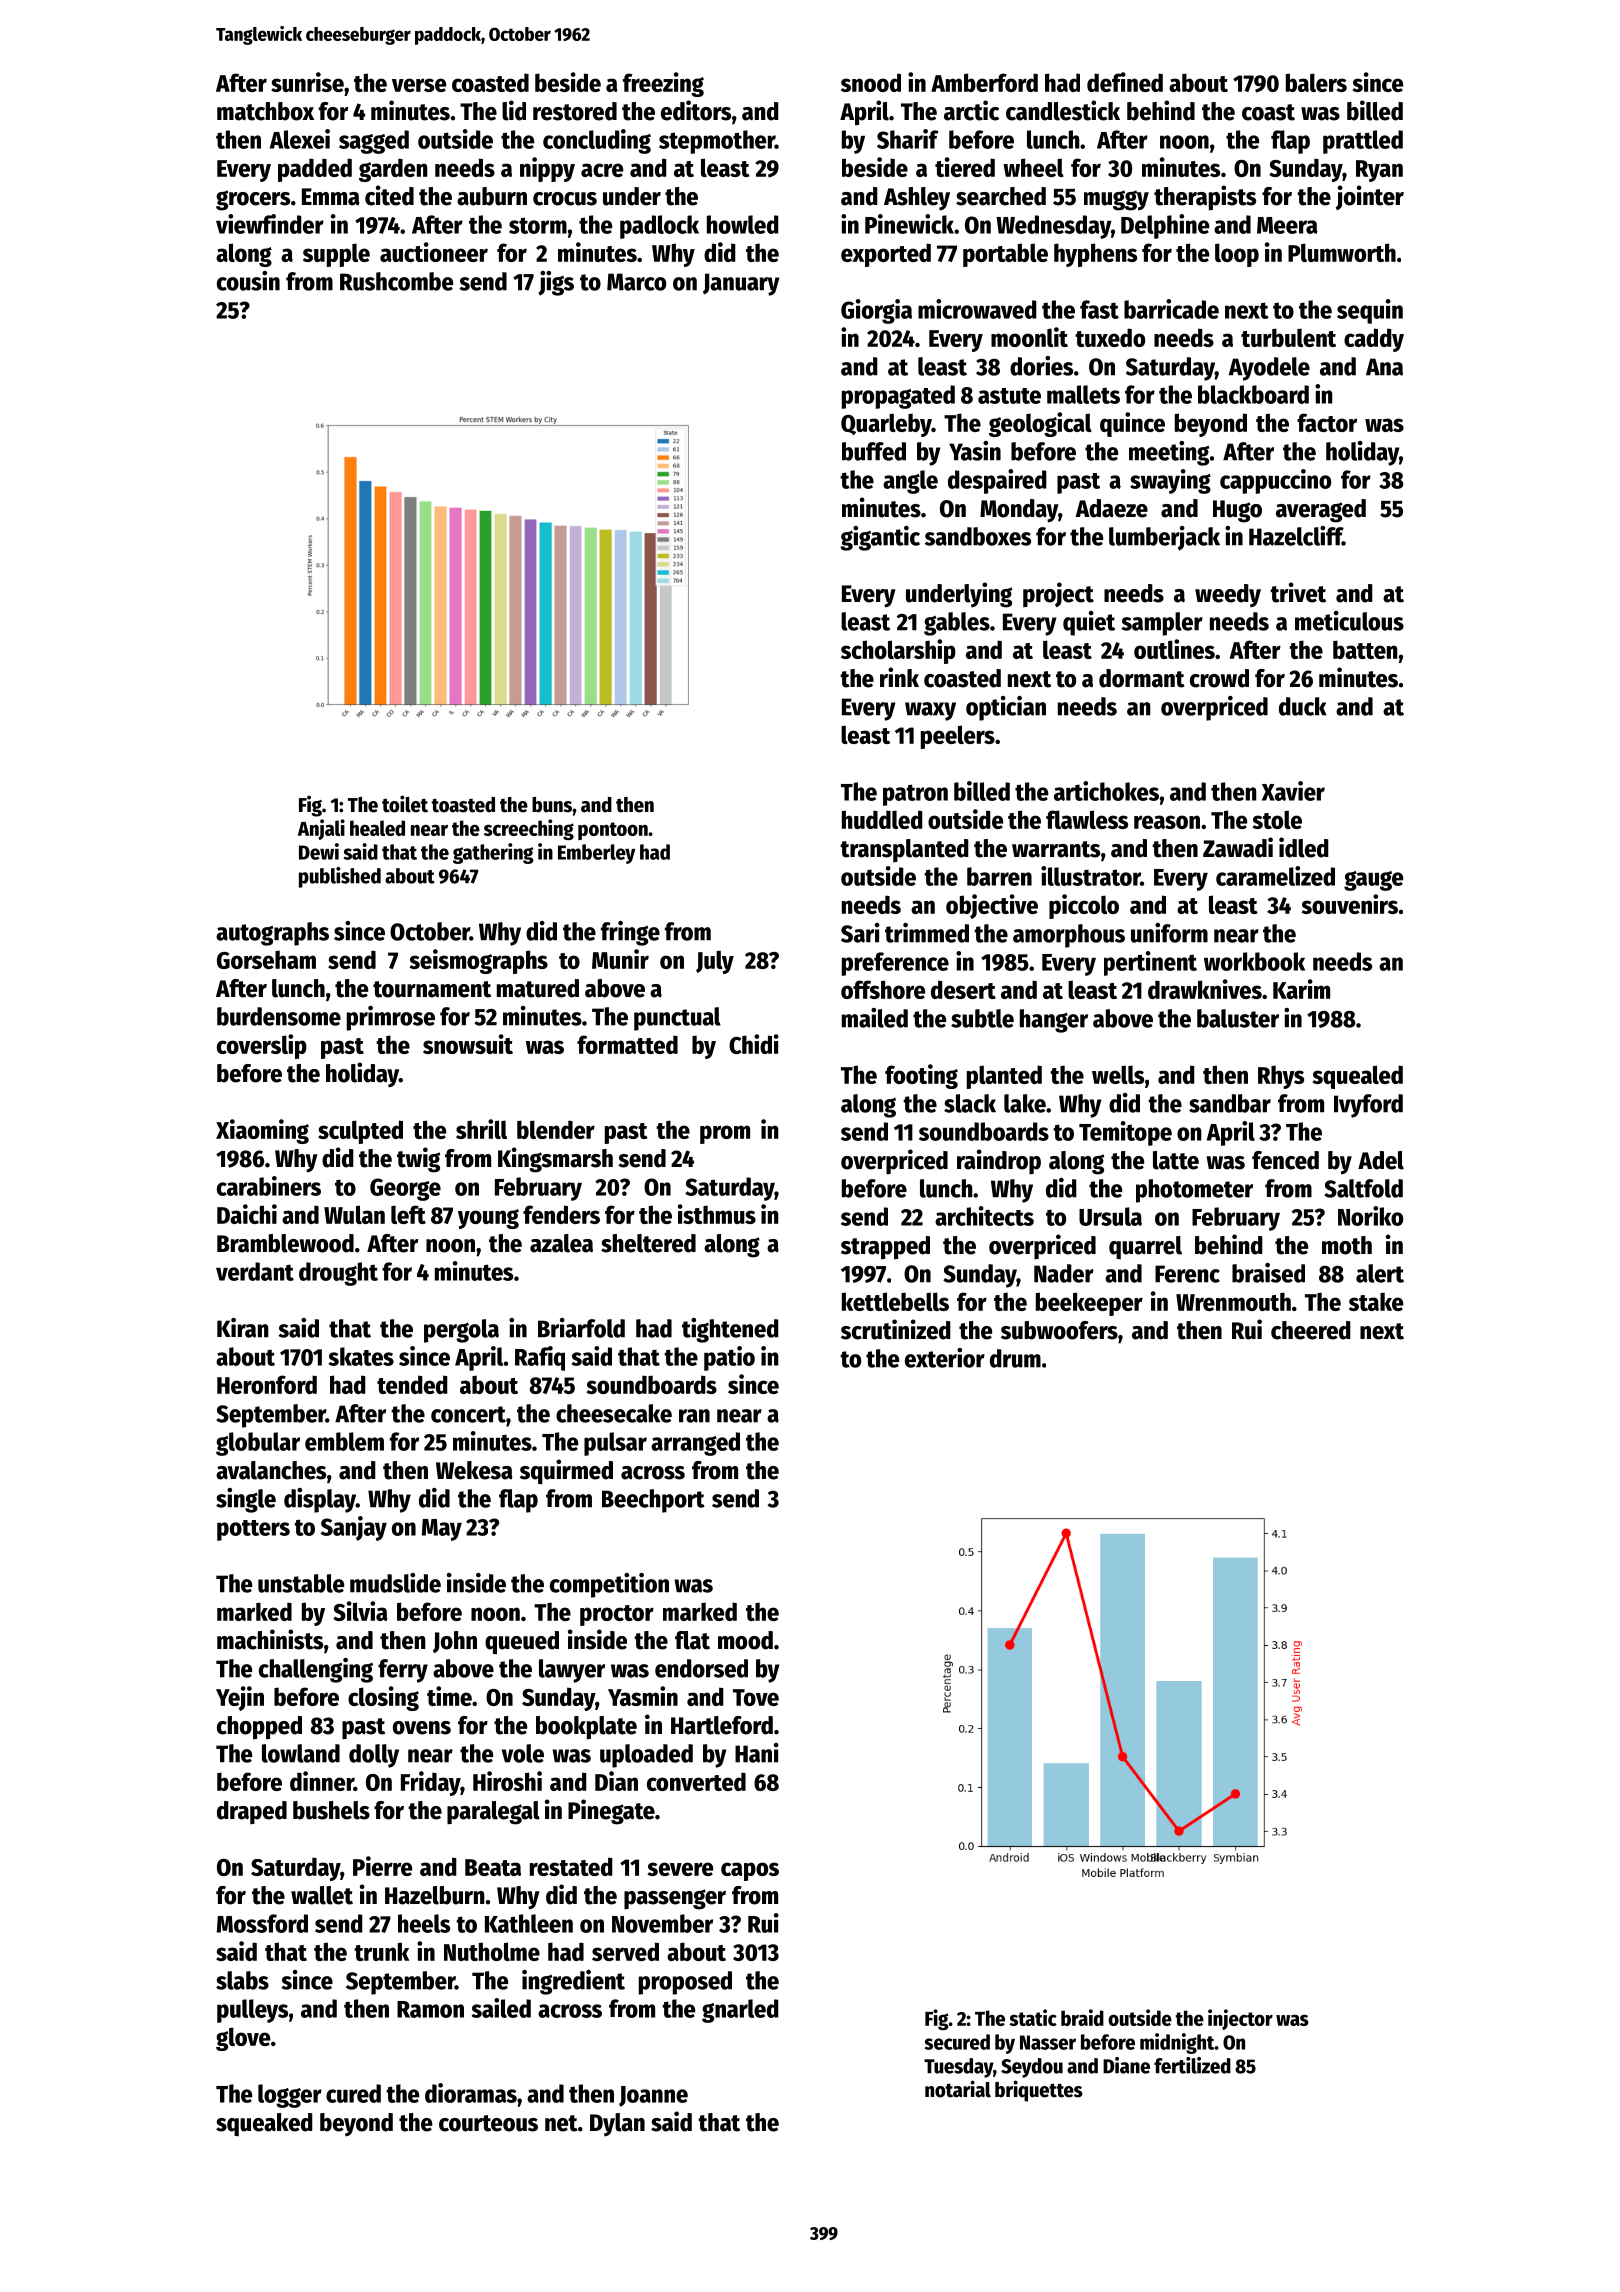 The height and width of the document is (2292, 1620). I want to click on padlock, so click(659, 227).
